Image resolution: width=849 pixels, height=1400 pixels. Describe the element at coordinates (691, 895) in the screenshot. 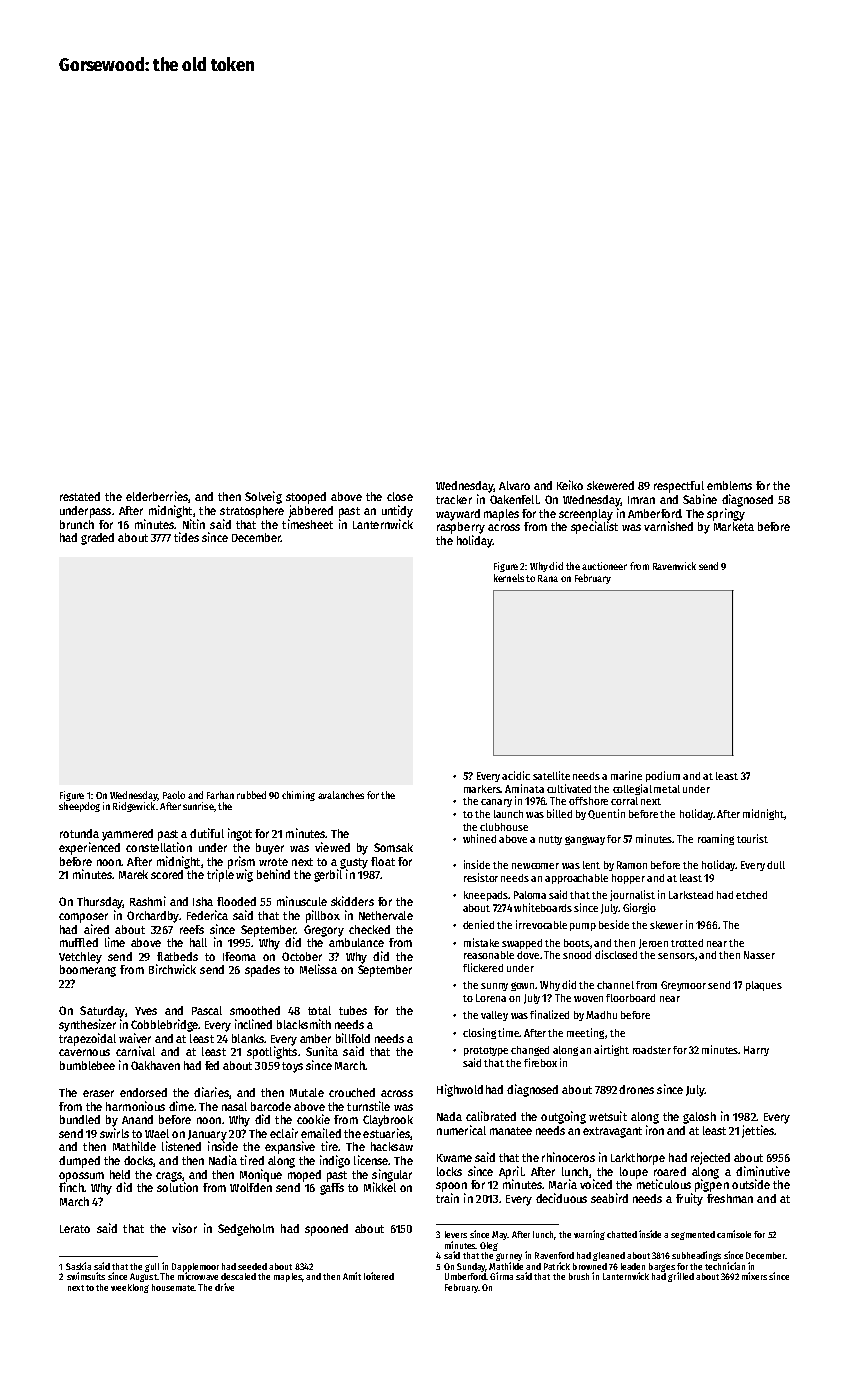

I see `Larkstead` at that location.
